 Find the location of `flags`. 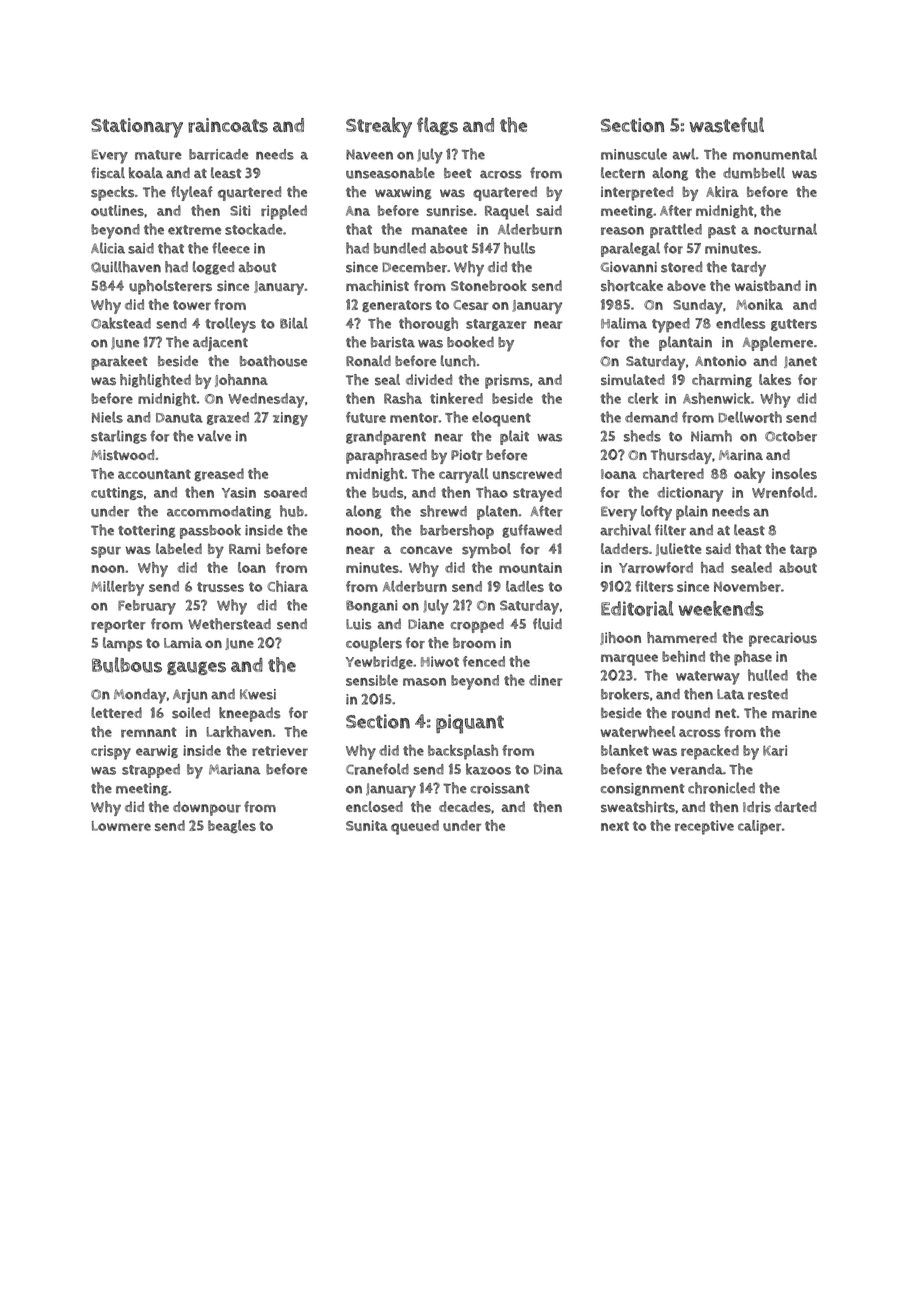

flags is located at coordinates (437, 126).
